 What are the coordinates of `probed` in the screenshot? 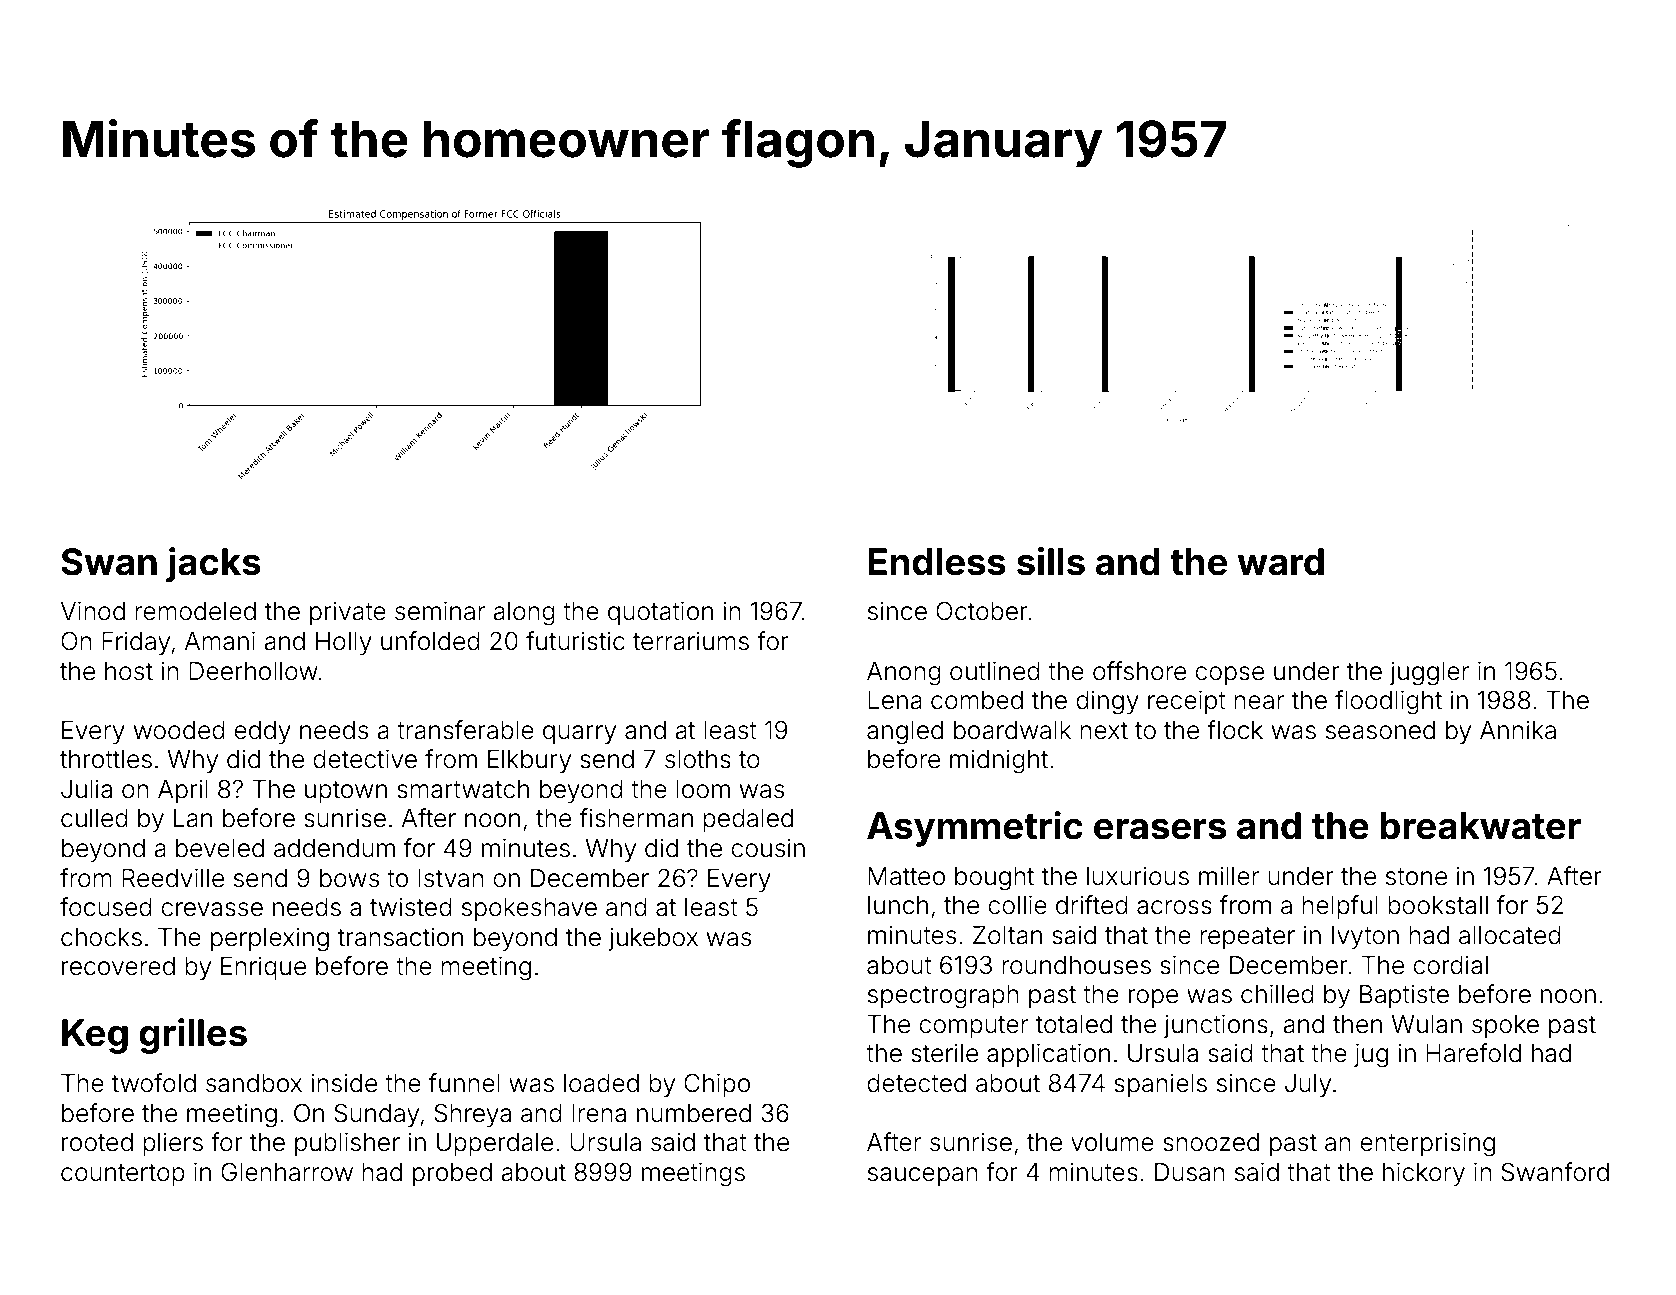 It's located at (452, 1174).
